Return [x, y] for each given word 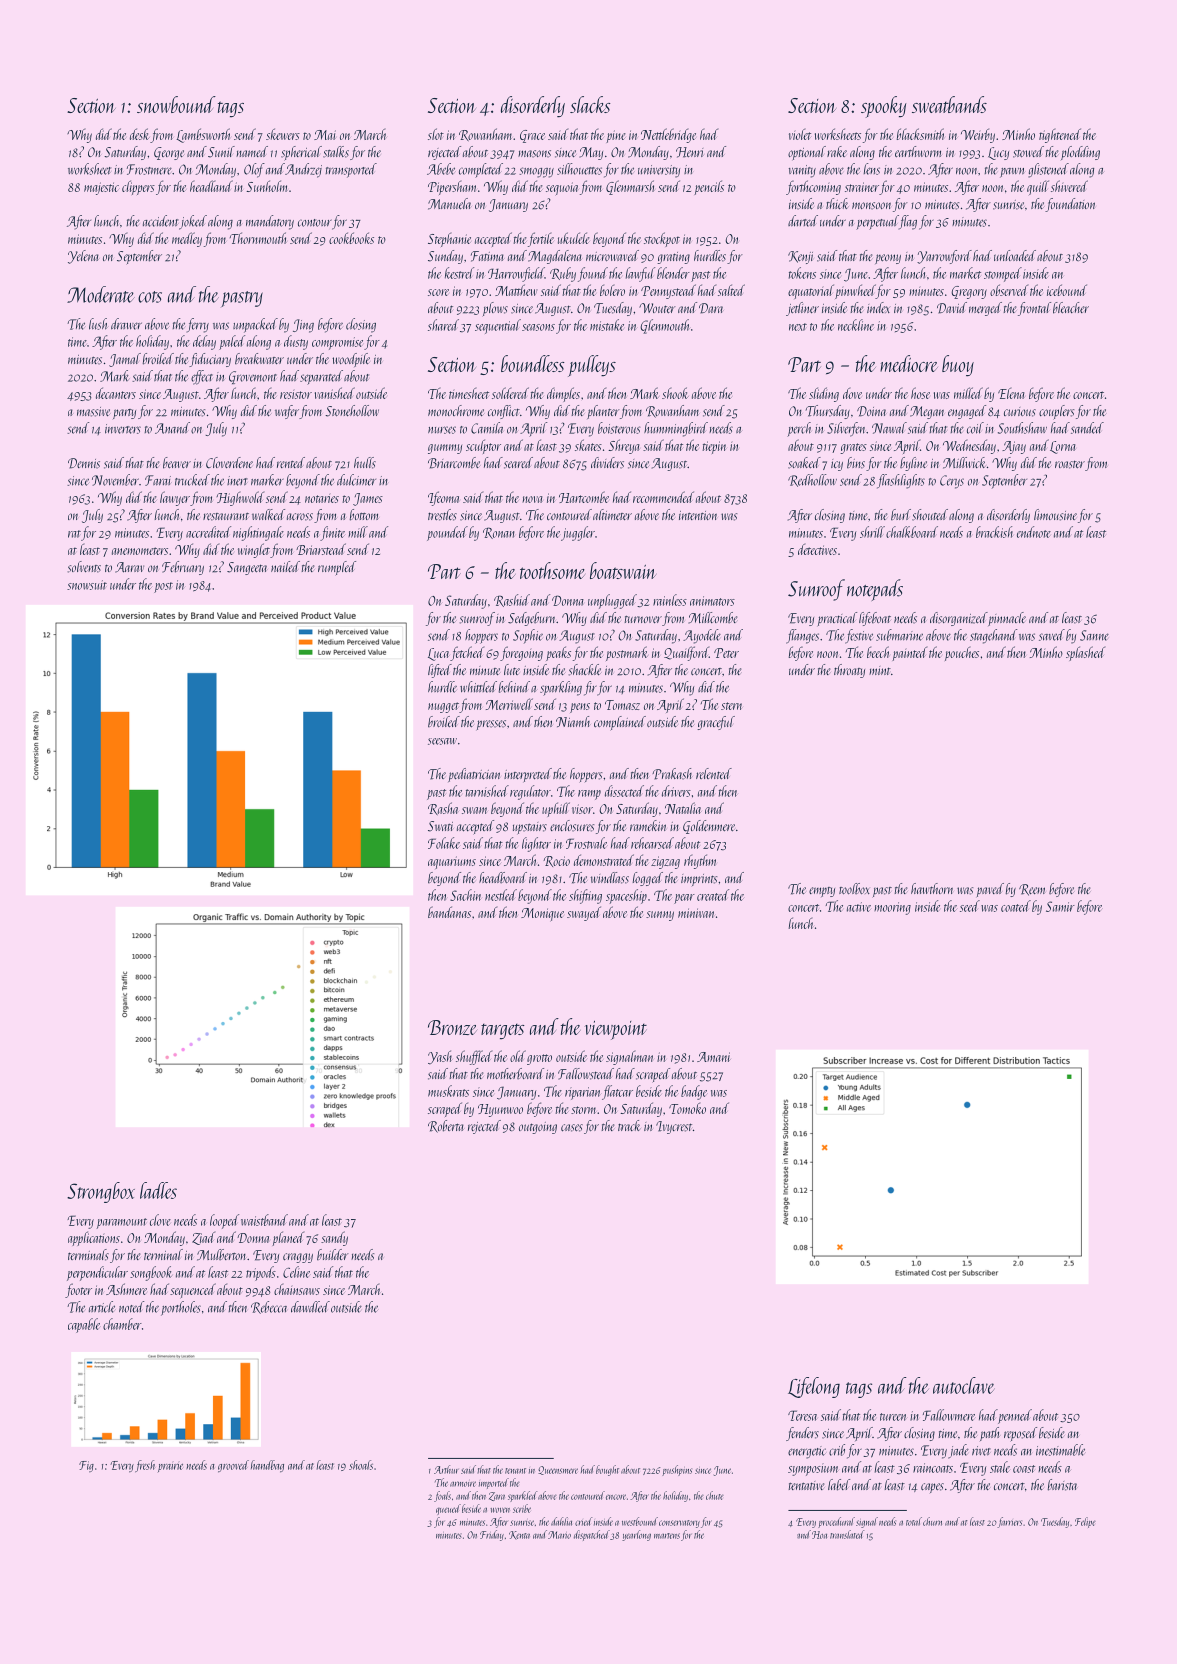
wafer [287, 412]
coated [1016, 906]
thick [837, 204]
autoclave [964, 1385]
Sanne [1094, 635]
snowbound [176, 104]
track [629, 1125]
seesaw [442, 741]
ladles [158, 1190]
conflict [504, 412]
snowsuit [87, 585]
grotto [539, 1059]
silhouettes [579, 169]
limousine [1055, 515]
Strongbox [101, 1192]
